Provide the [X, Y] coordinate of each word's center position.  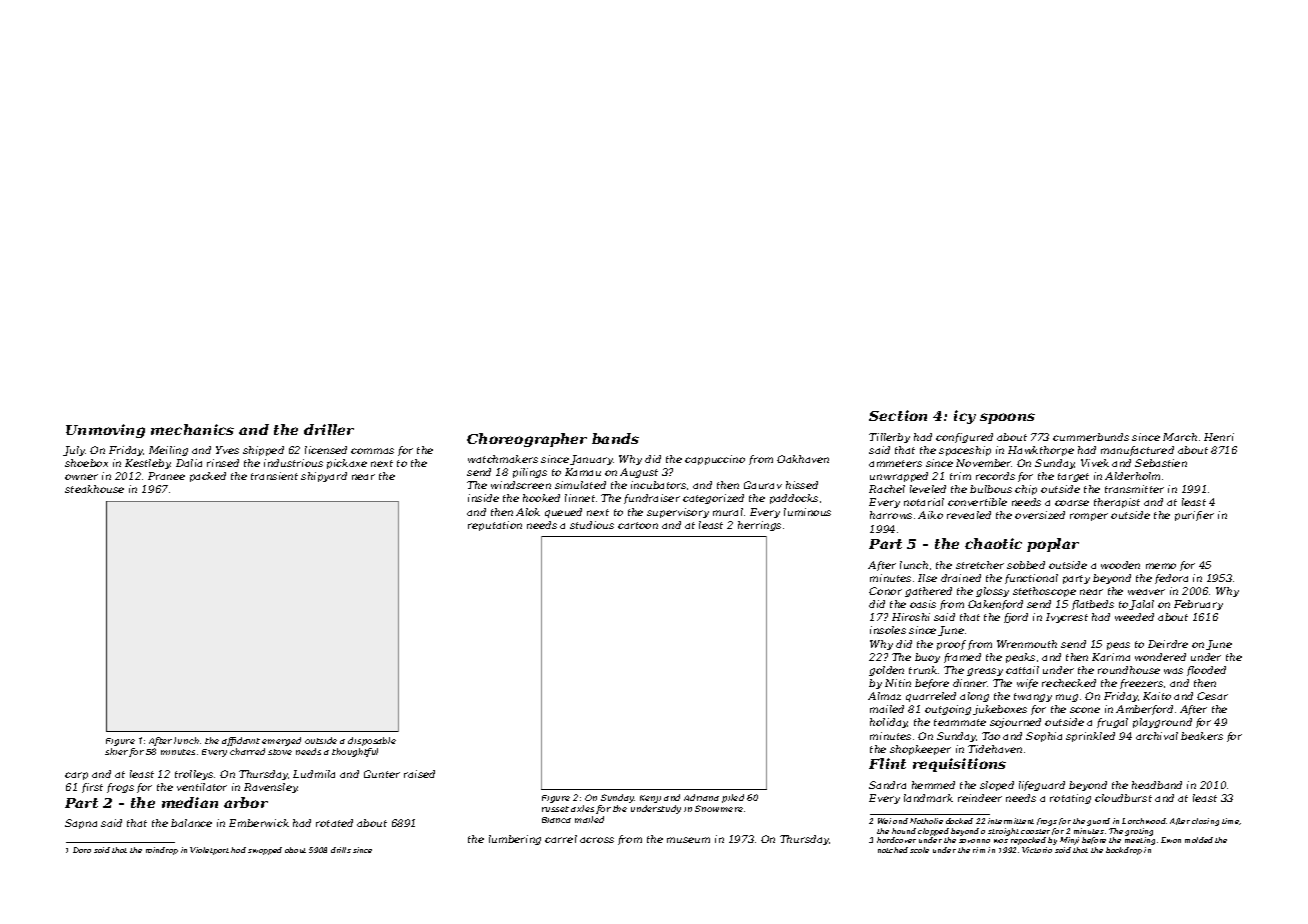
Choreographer [527, 440]
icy [965, 417]
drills [341, 850]
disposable [372, 741]
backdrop [1124, 851]
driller [329, 429]
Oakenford [995, 605]
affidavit [241, 741]
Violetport [209, 851]
